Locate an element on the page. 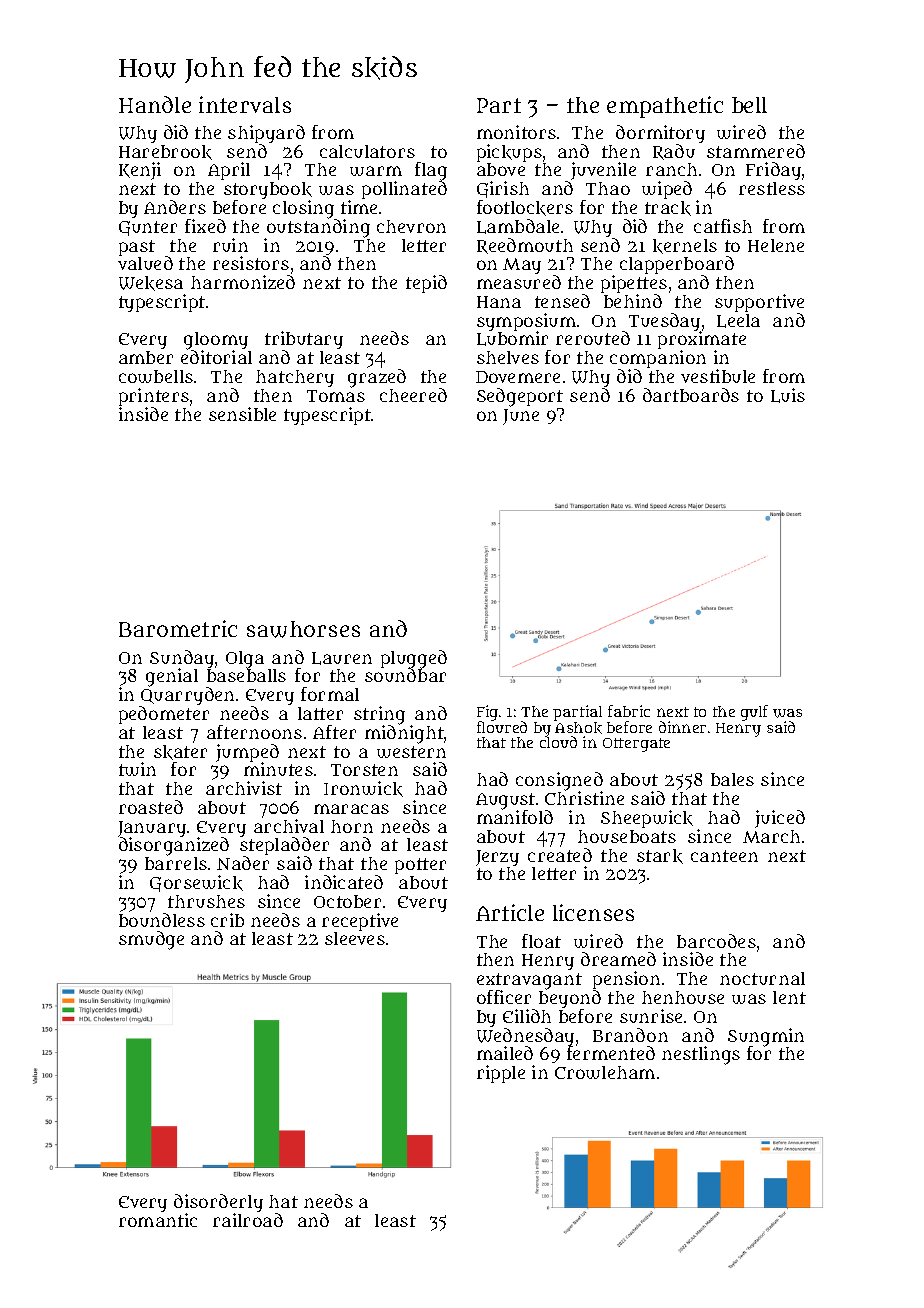 Image resolution: width=924 pixels, height=1308 pixels. Sungmin is located at coordinates (766, 1037).
